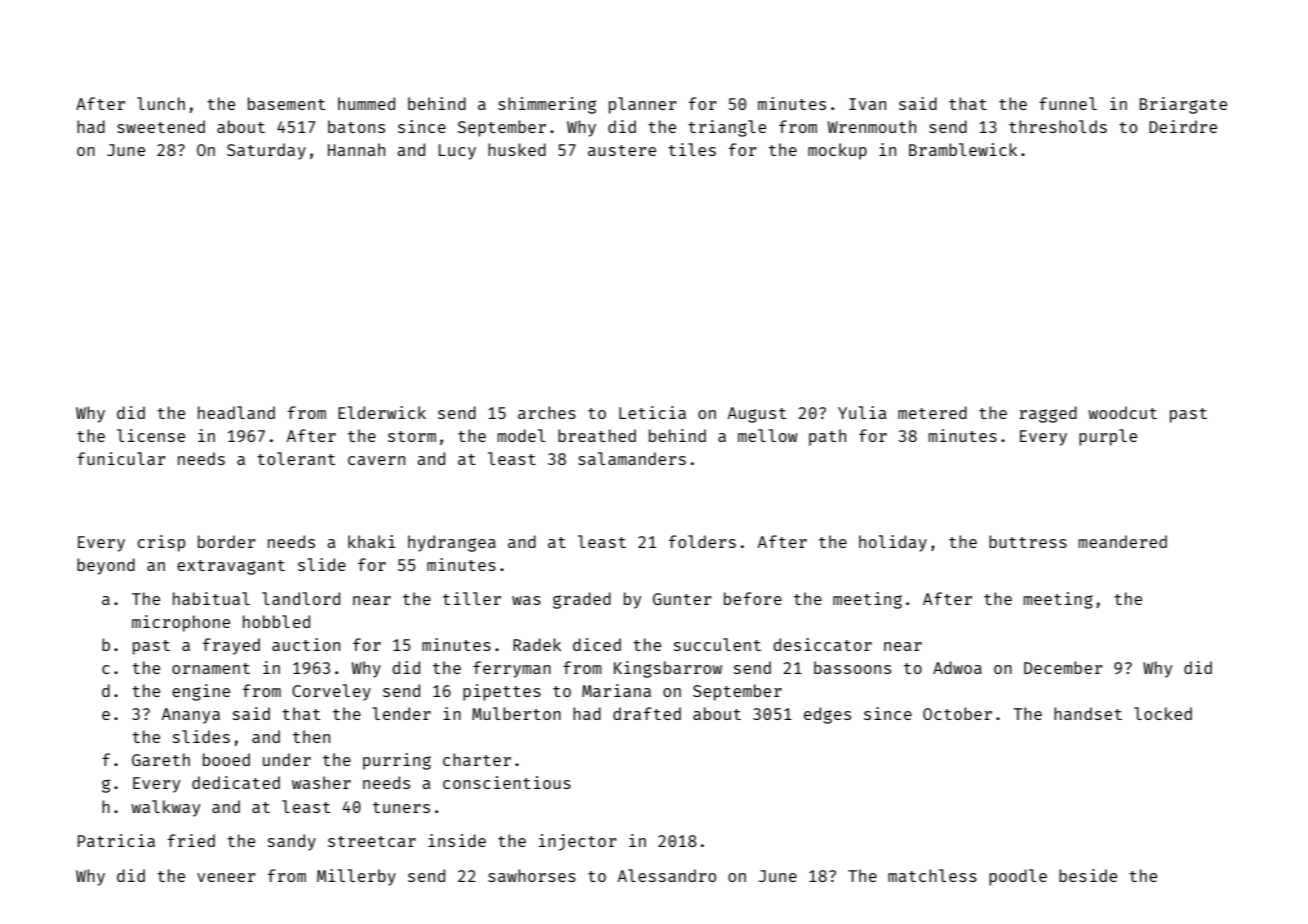  I want to click on buttress, so click(1028, 541).
